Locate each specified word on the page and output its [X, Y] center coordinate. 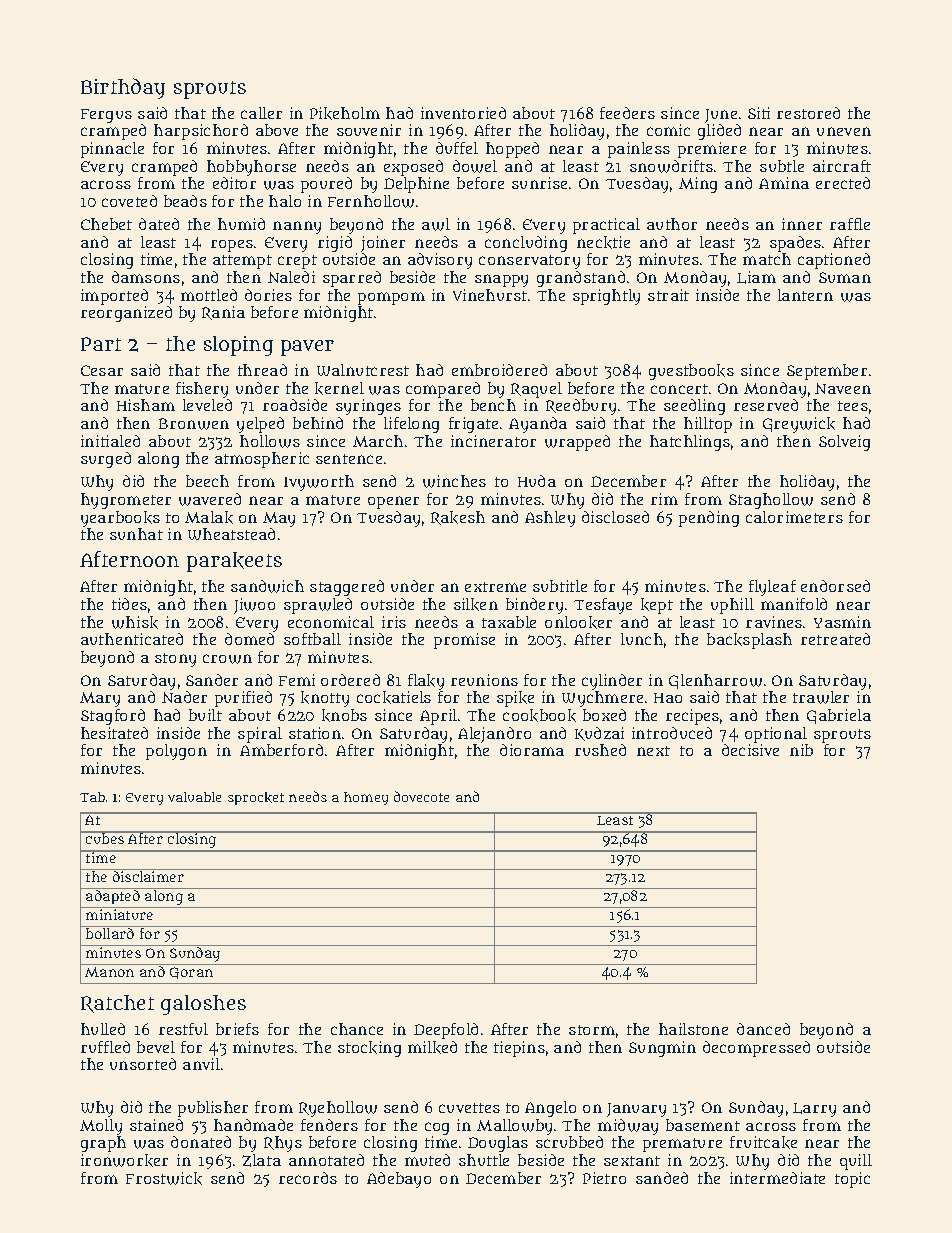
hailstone [693, 1029]
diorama [532, 750]
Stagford [113, 717]
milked [432, 1047]
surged [106, 460]
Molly [101, 1127]
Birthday [123, 88]
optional [776, 735]
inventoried [463, 113]
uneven [844, 131]
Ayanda [538, 425]
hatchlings [690, 443]
